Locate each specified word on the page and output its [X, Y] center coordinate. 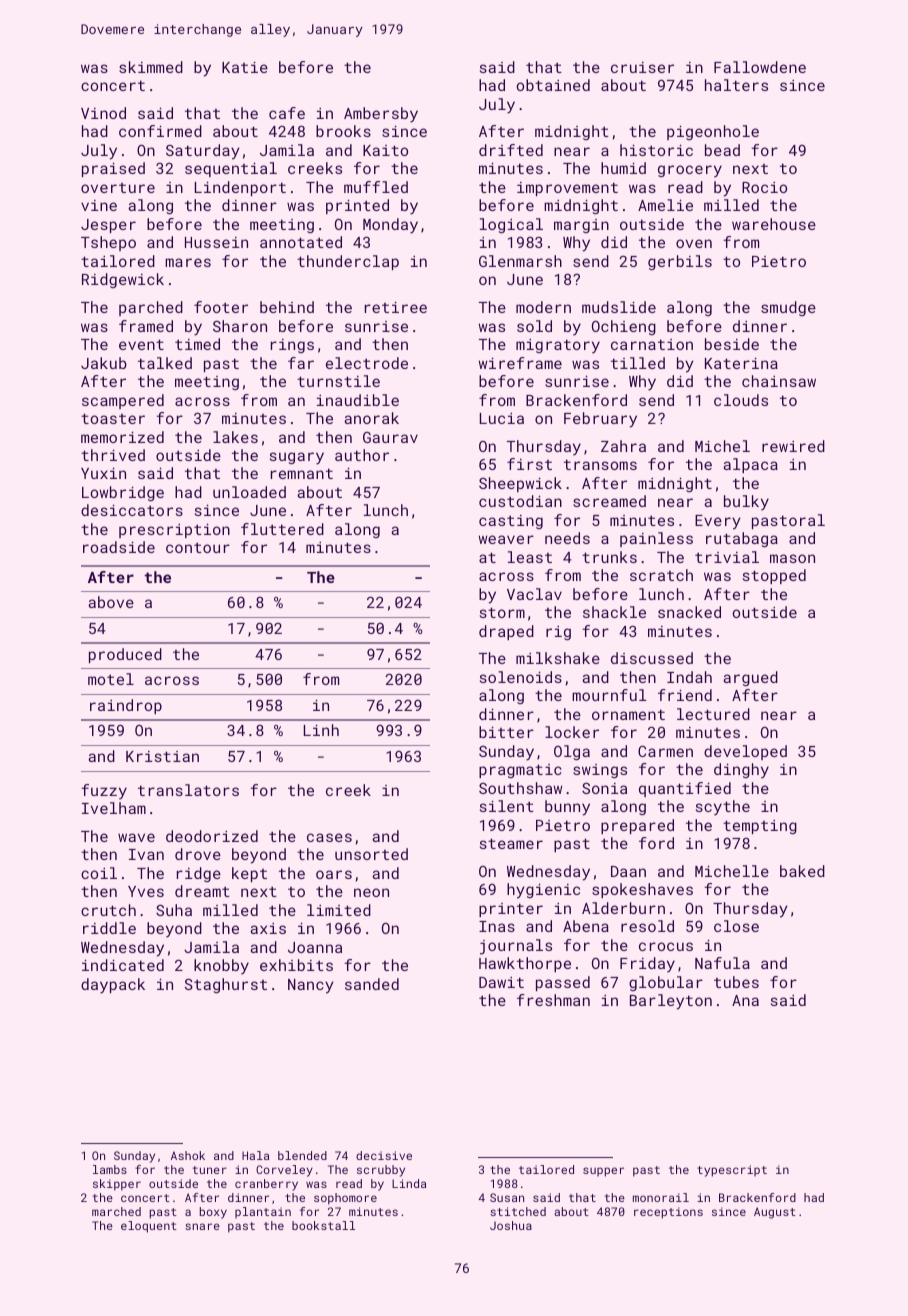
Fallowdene [760, 67]
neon [371, 892]
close [736, 926]
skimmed [151, 67]
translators [188, 790]
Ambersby [381, 115]
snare [202, 1226]
